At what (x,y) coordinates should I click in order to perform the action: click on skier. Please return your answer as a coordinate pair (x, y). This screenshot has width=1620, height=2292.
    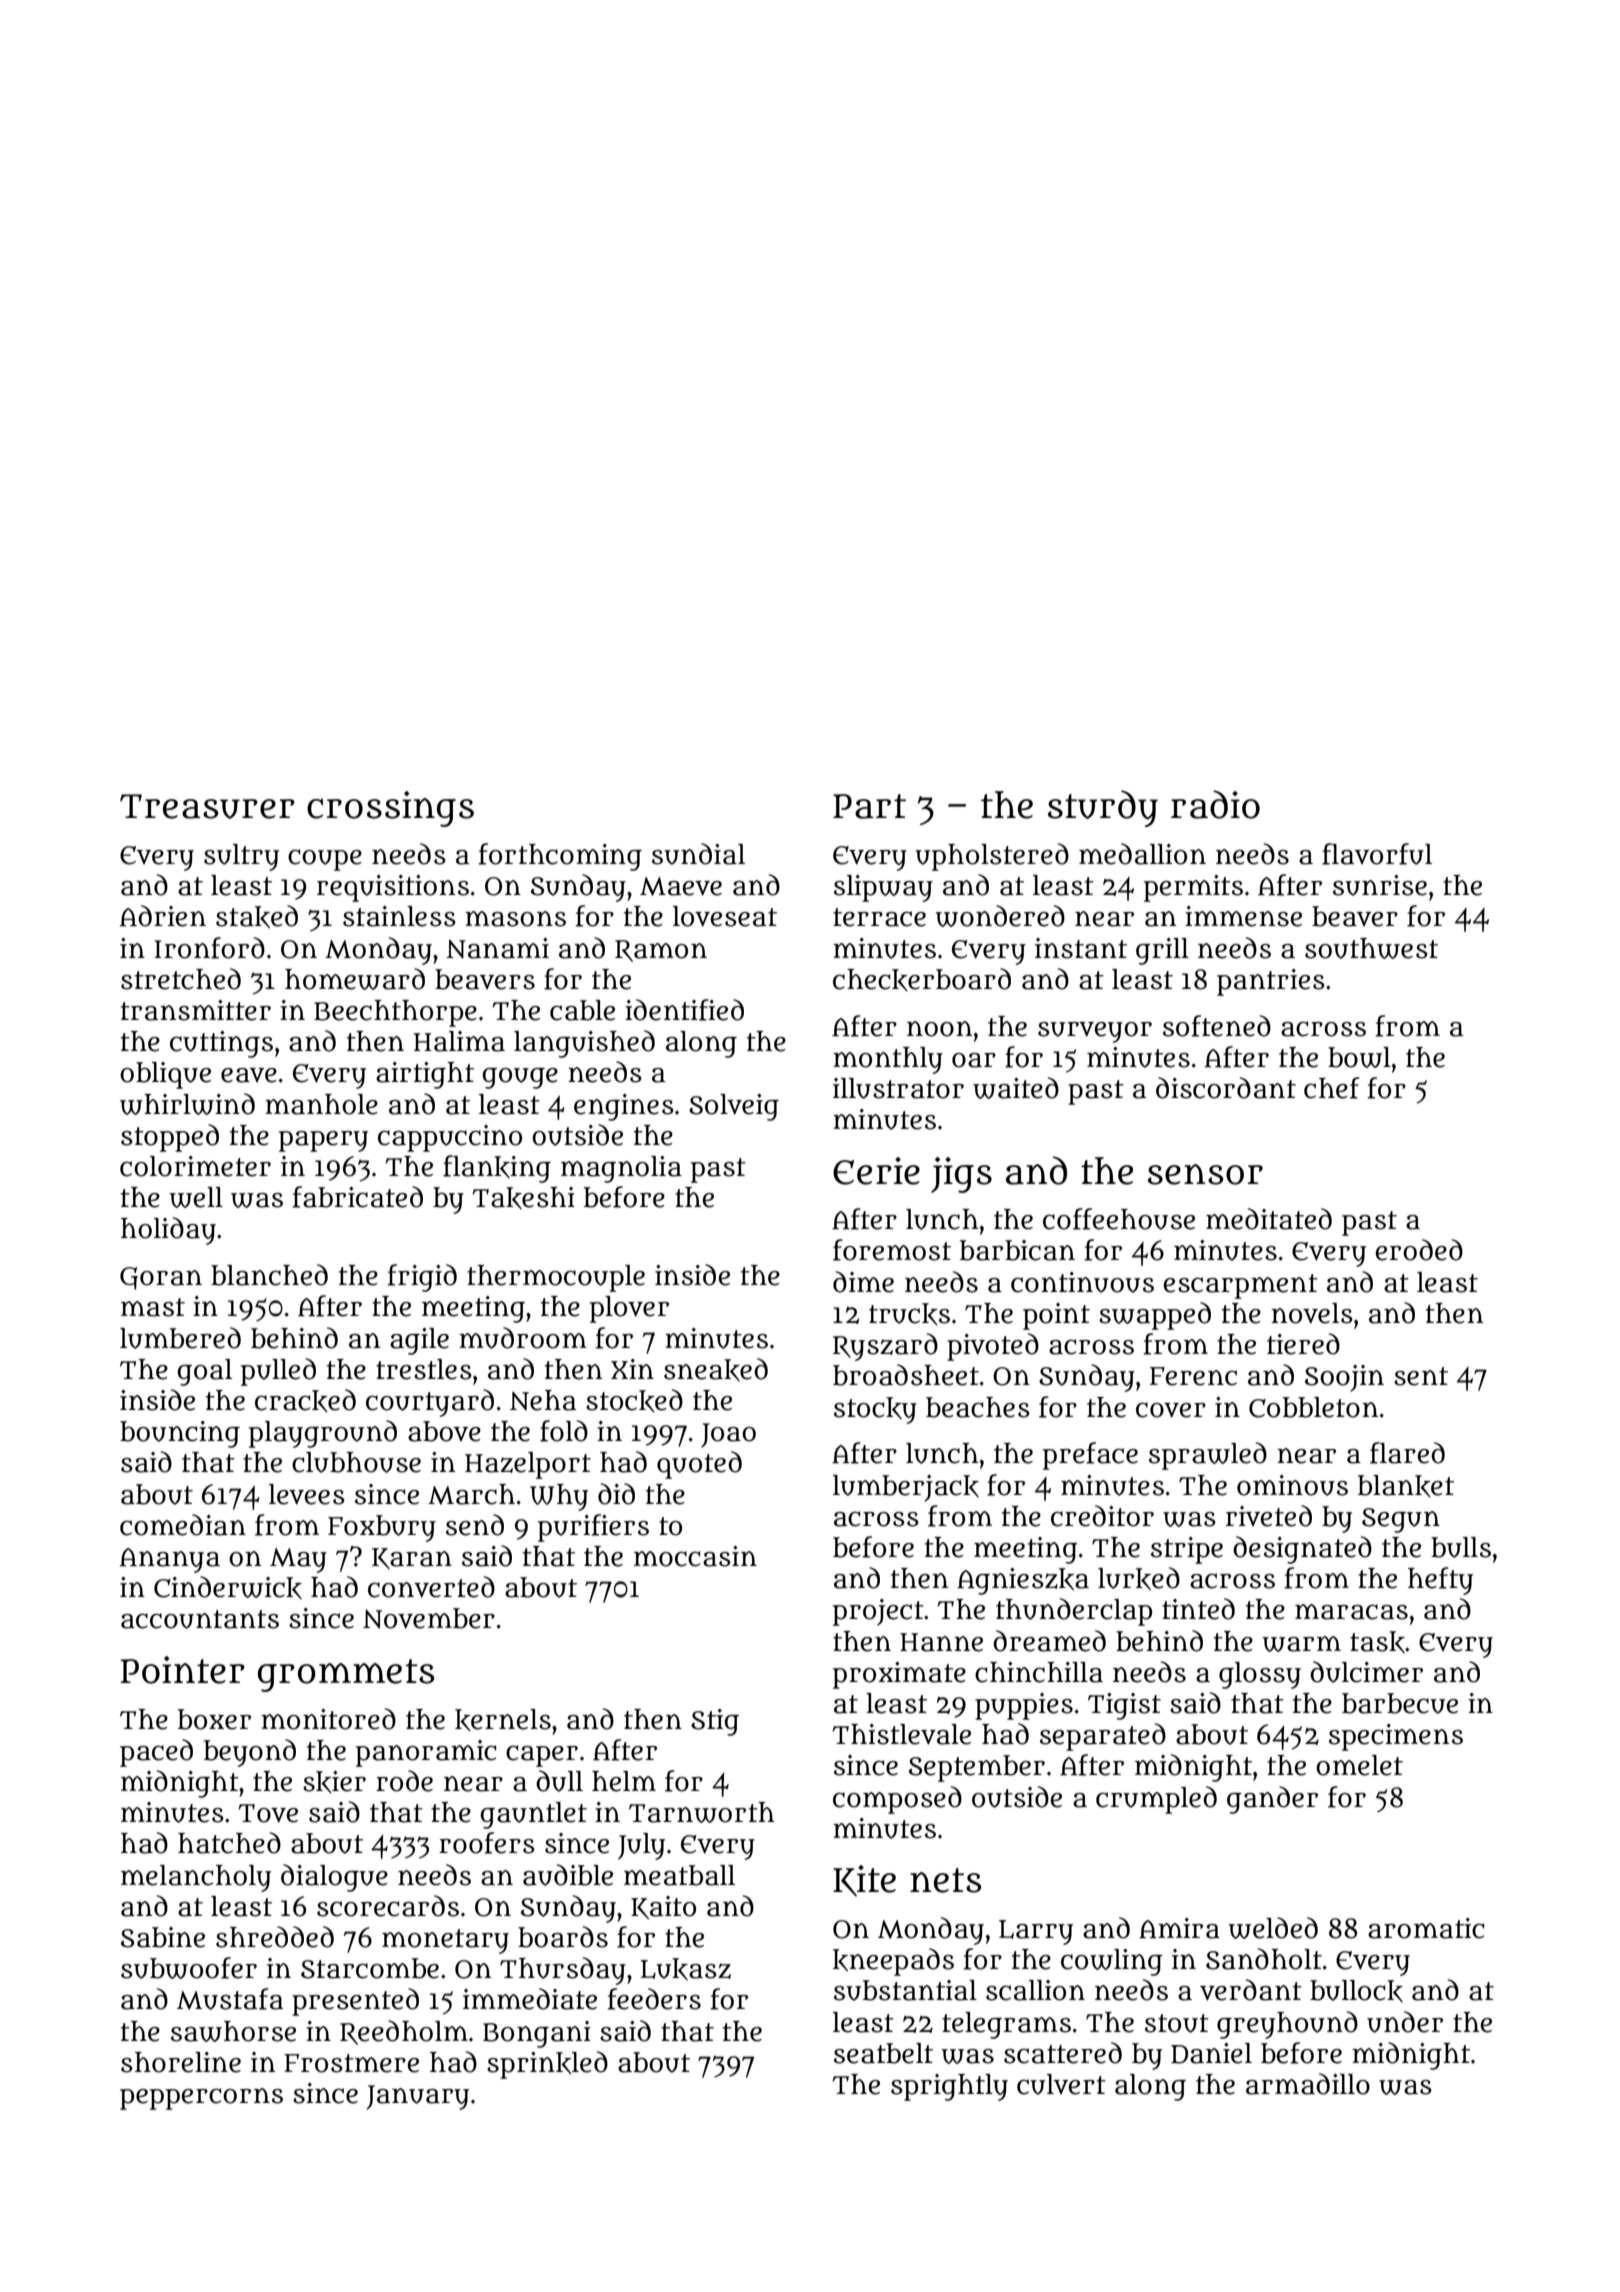
    Looking at the image, I should click on (334, 1782).
